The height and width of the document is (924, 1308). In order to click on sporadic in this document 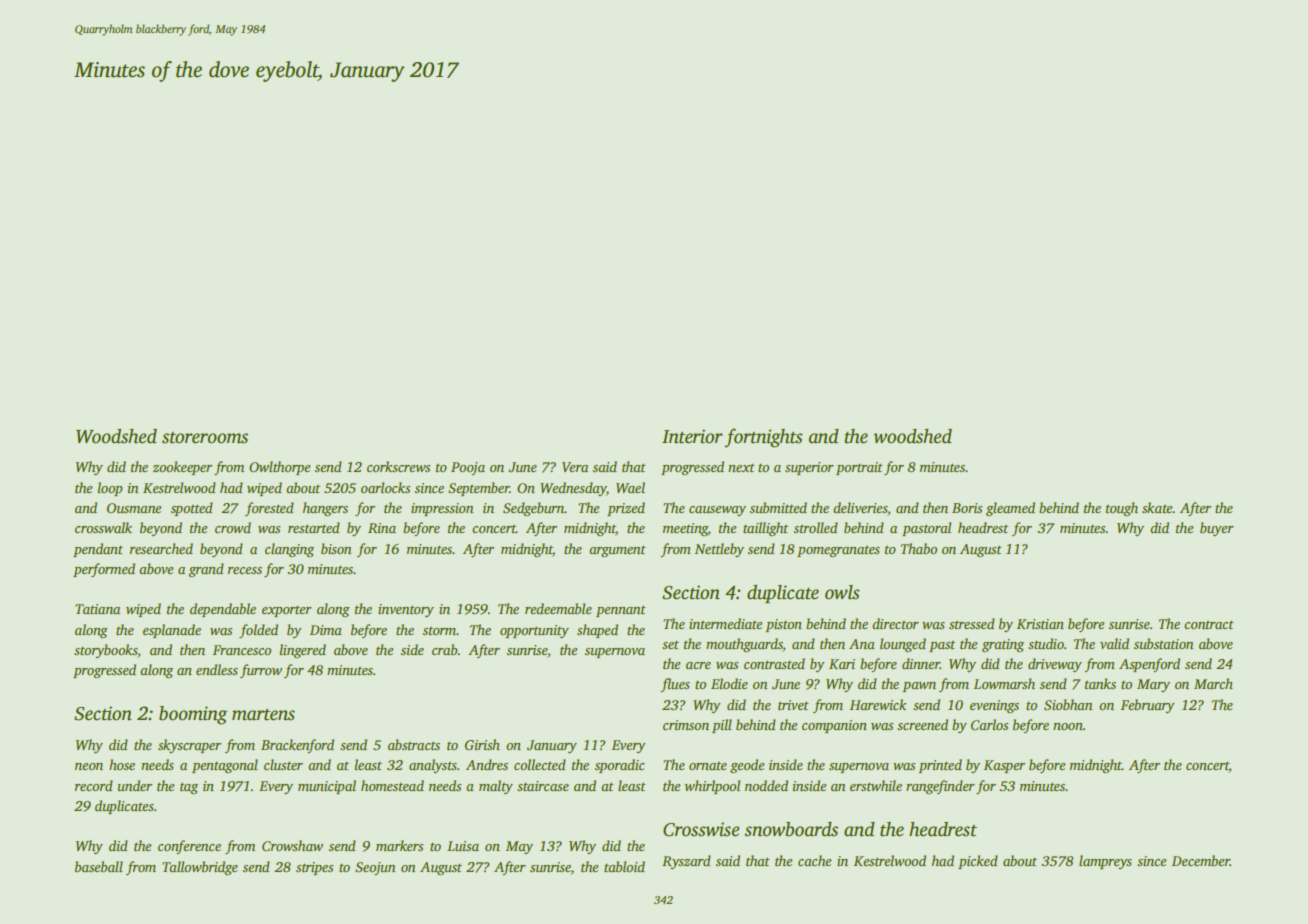, I will do `click(620, 766)`.
